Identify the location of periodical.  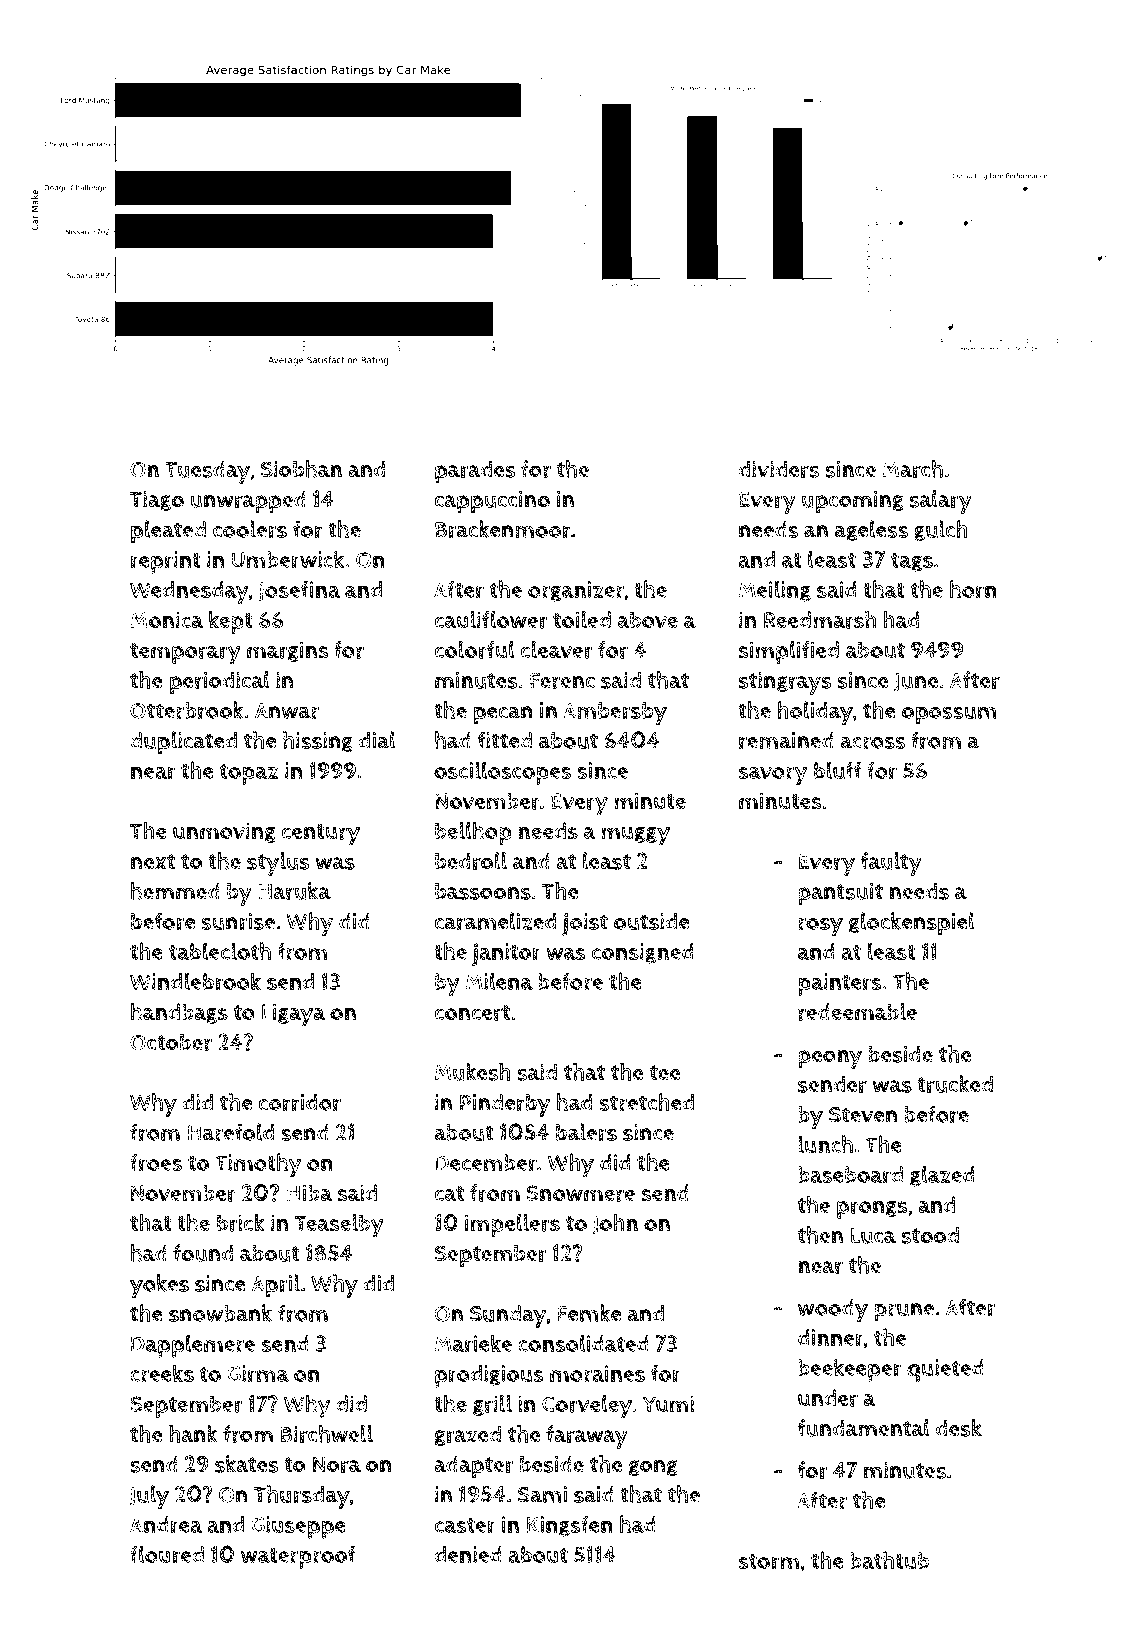
(220, 682).
